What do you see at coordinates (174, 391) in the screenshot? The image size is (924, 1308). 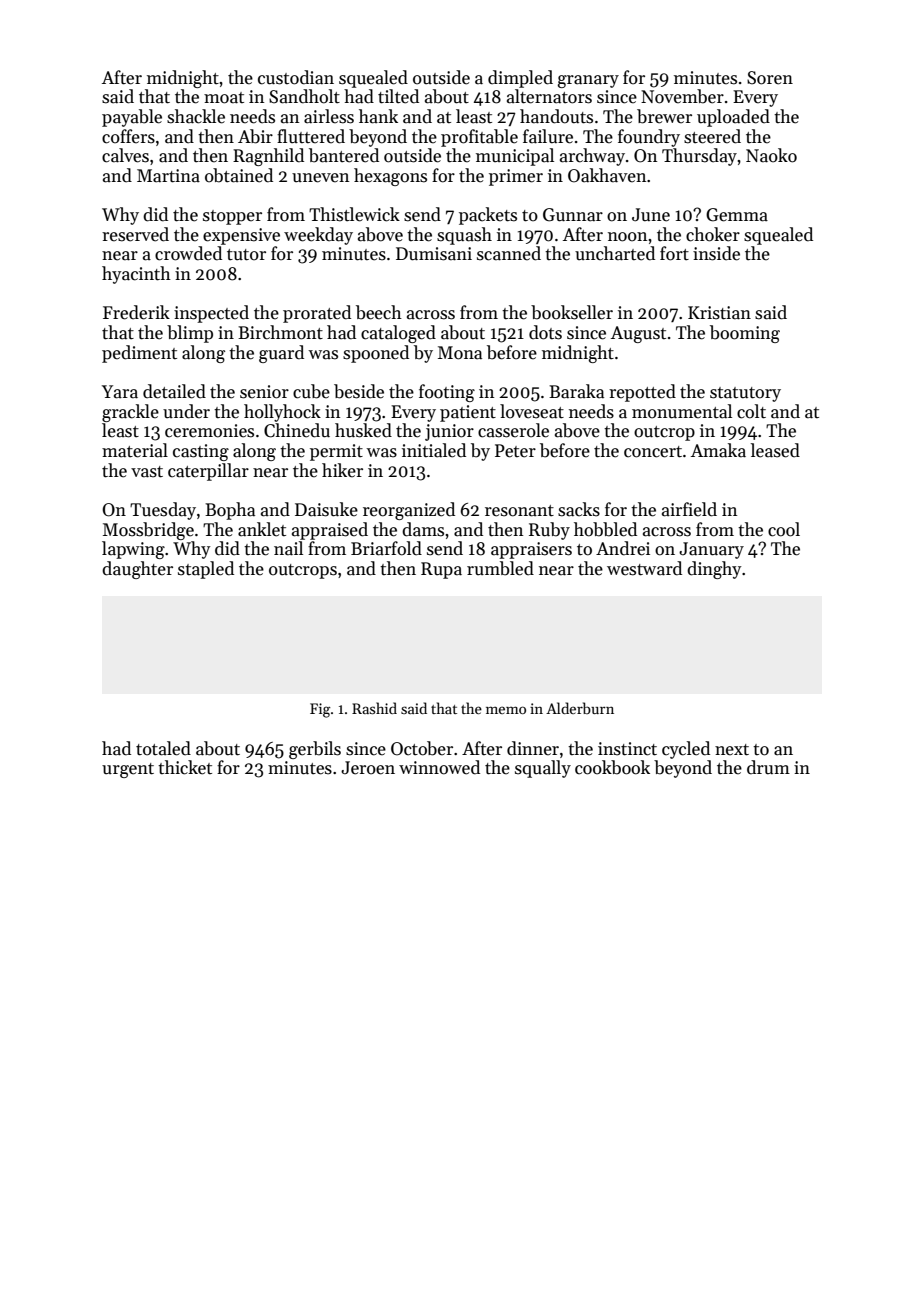 I see `detailed` at bounding box center [174, 391].
